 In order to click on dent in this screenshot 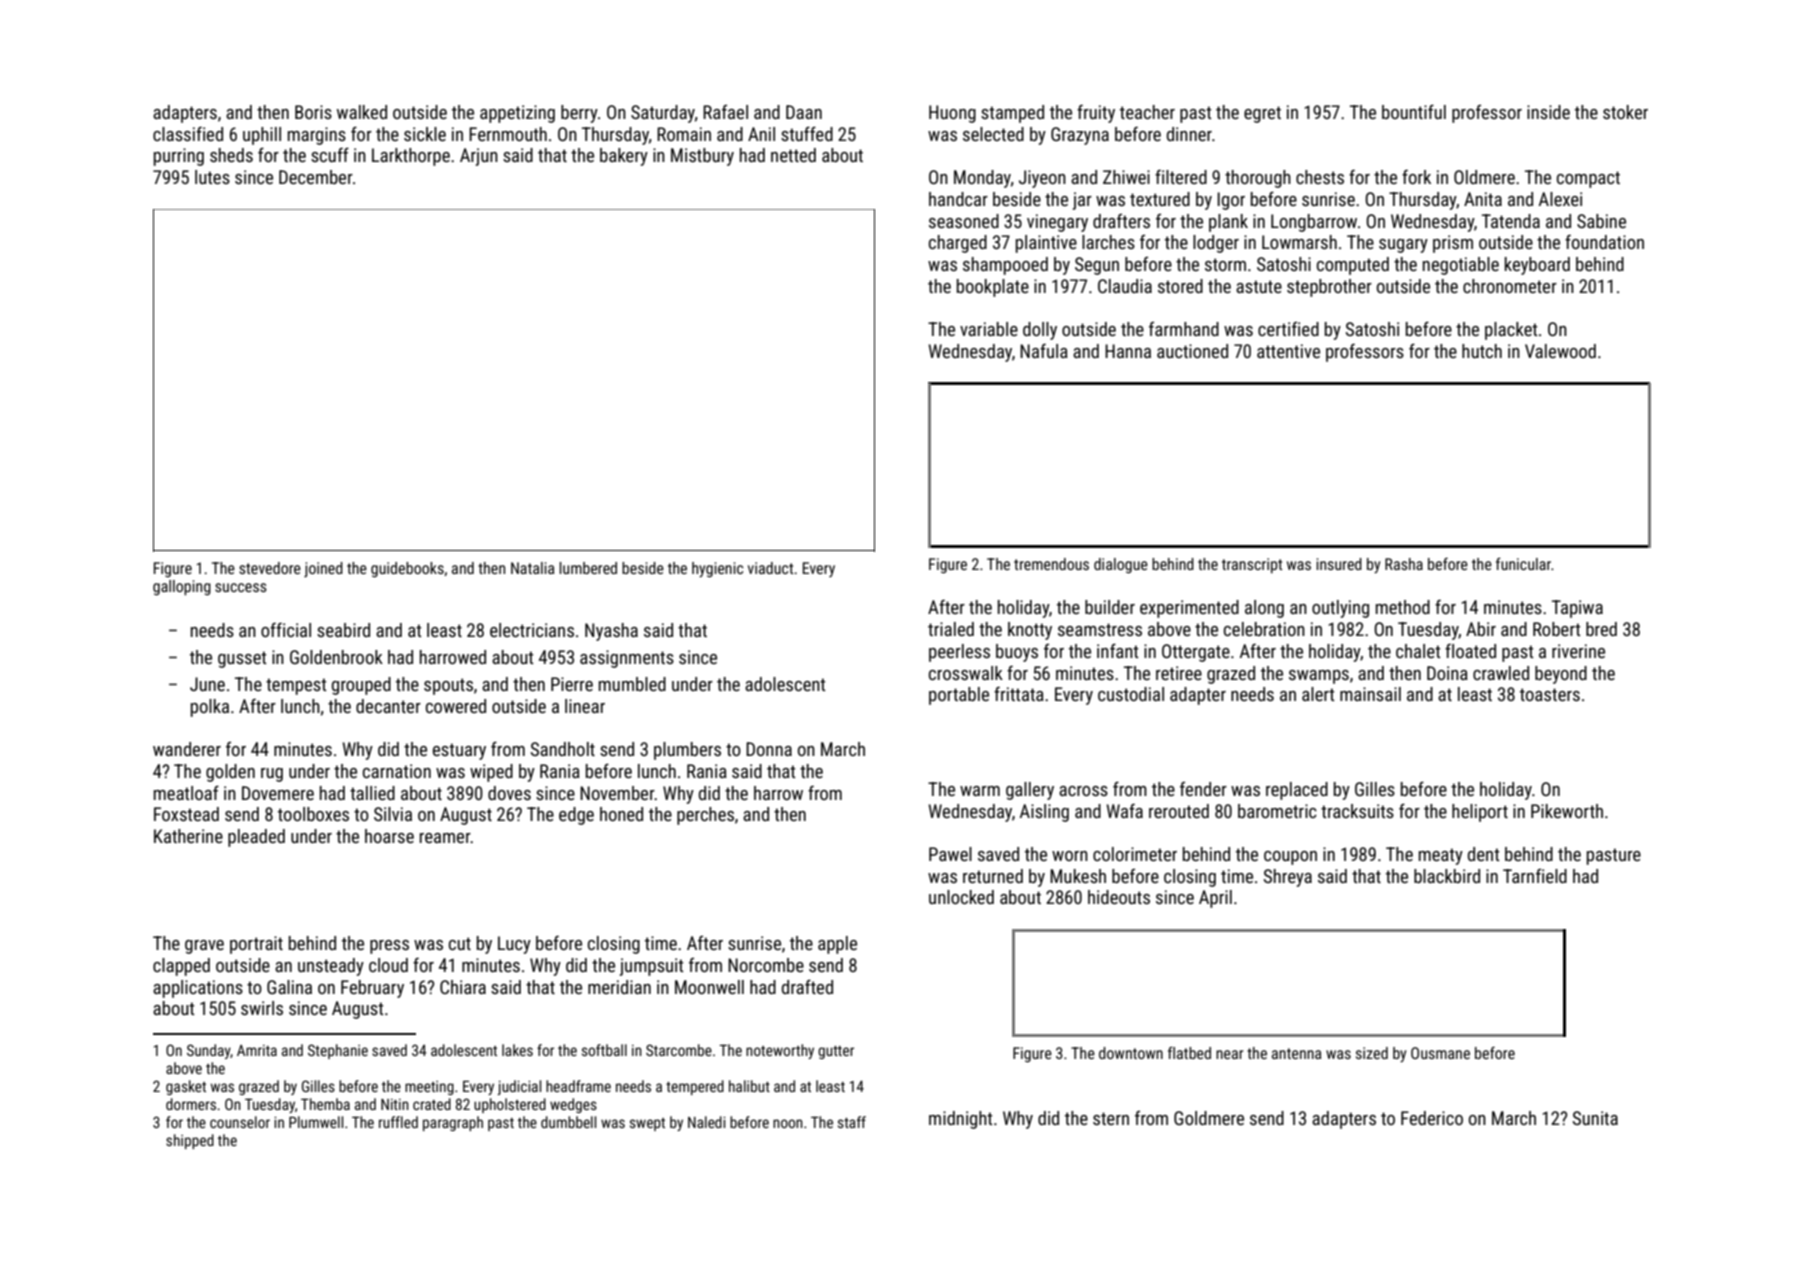, I will do `click(1484, 854)`.
